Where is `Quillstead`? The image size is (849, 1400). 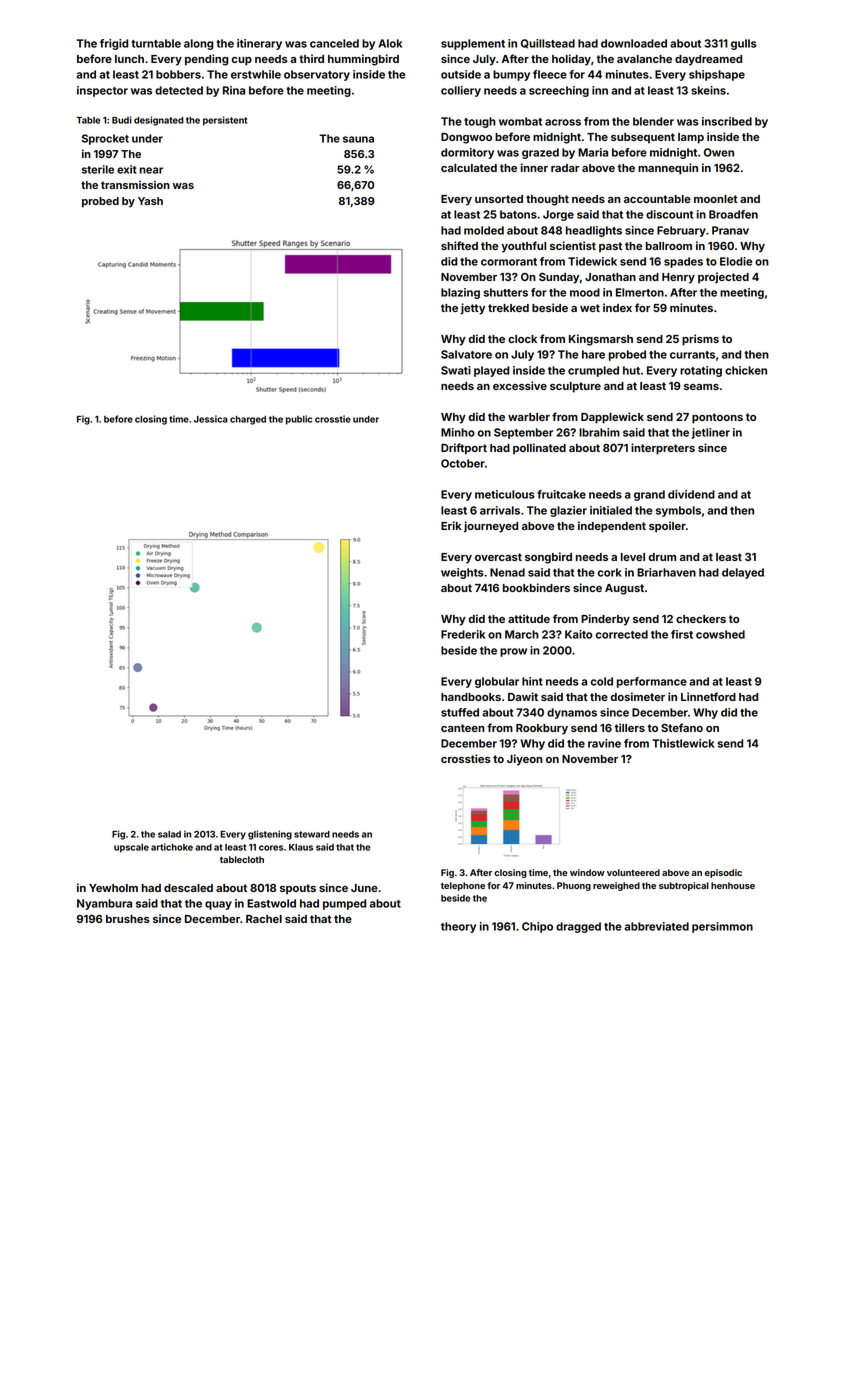
Quillstead is located at coordinates (548, 44).
